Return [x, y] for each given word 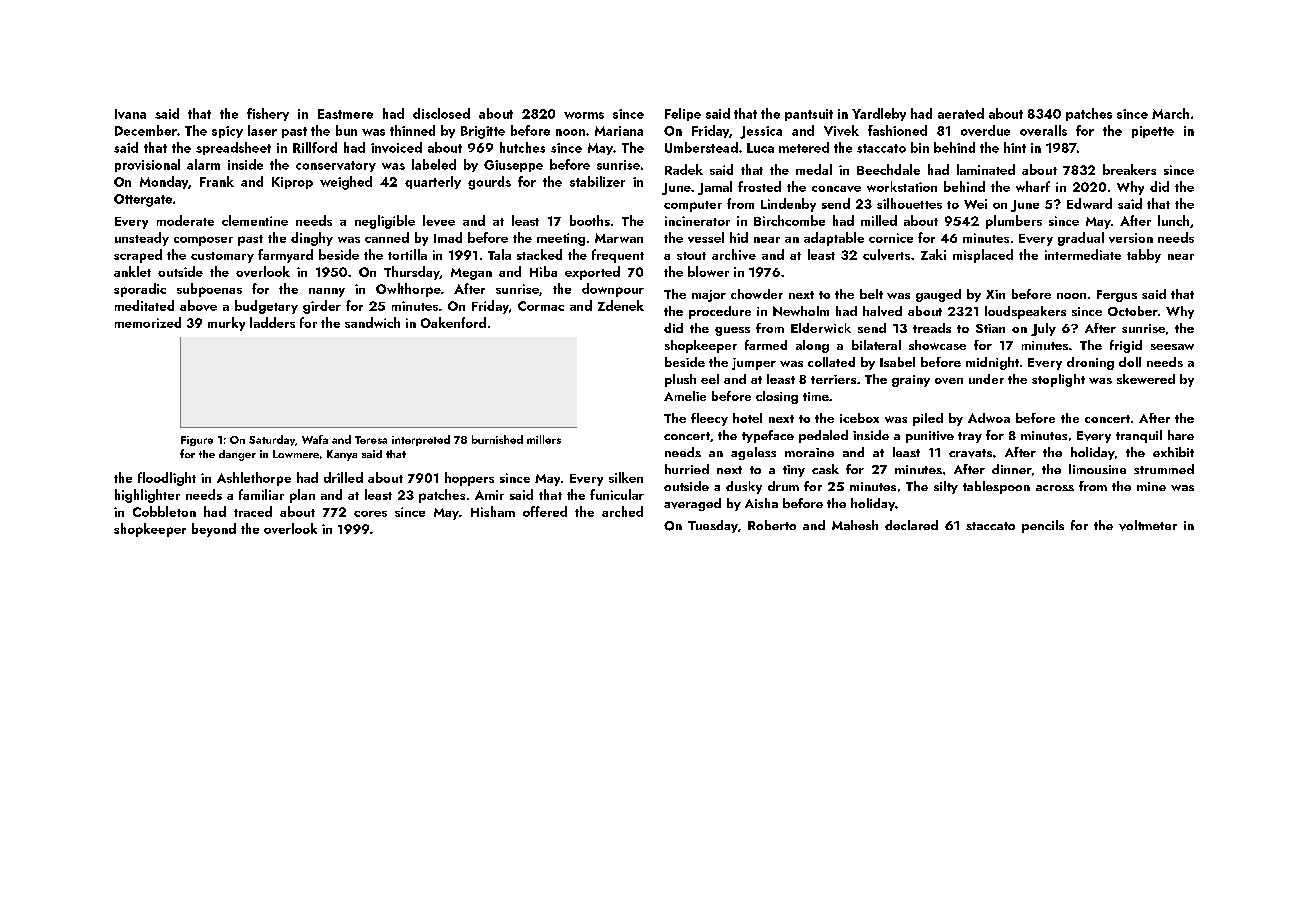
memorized [148, 322]
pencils [1043, 526]
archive [734, 254]
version [1131, 238]
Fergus [1117, 296]
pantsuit [809, 115]
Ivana [130, 114]
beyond [214, 530]
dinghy [312, 239]
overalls [1043, 130]
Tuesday [713, 526]
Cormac [541, 306]
